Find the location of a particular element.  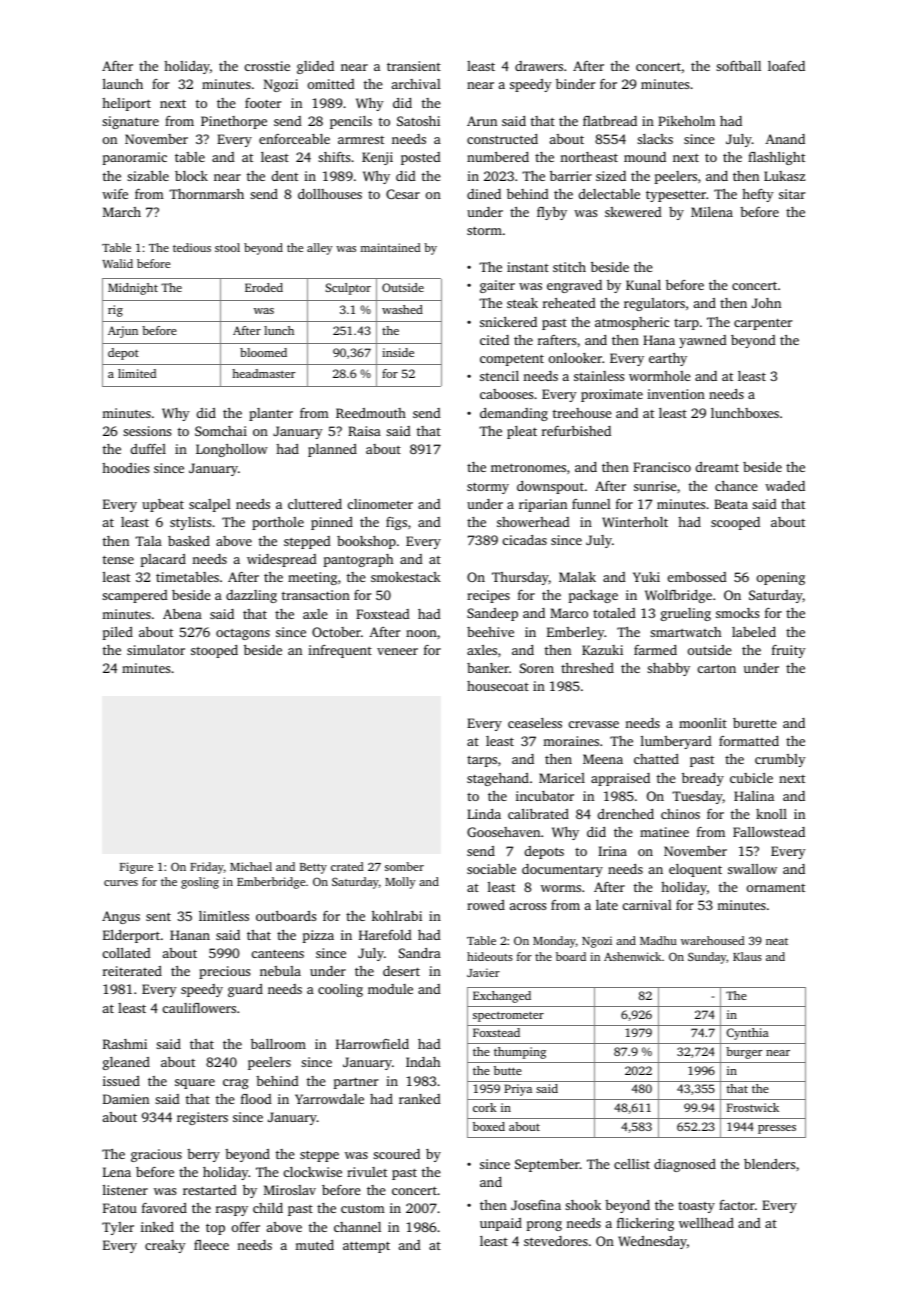

flood is located at coordinates (256, 1099).
